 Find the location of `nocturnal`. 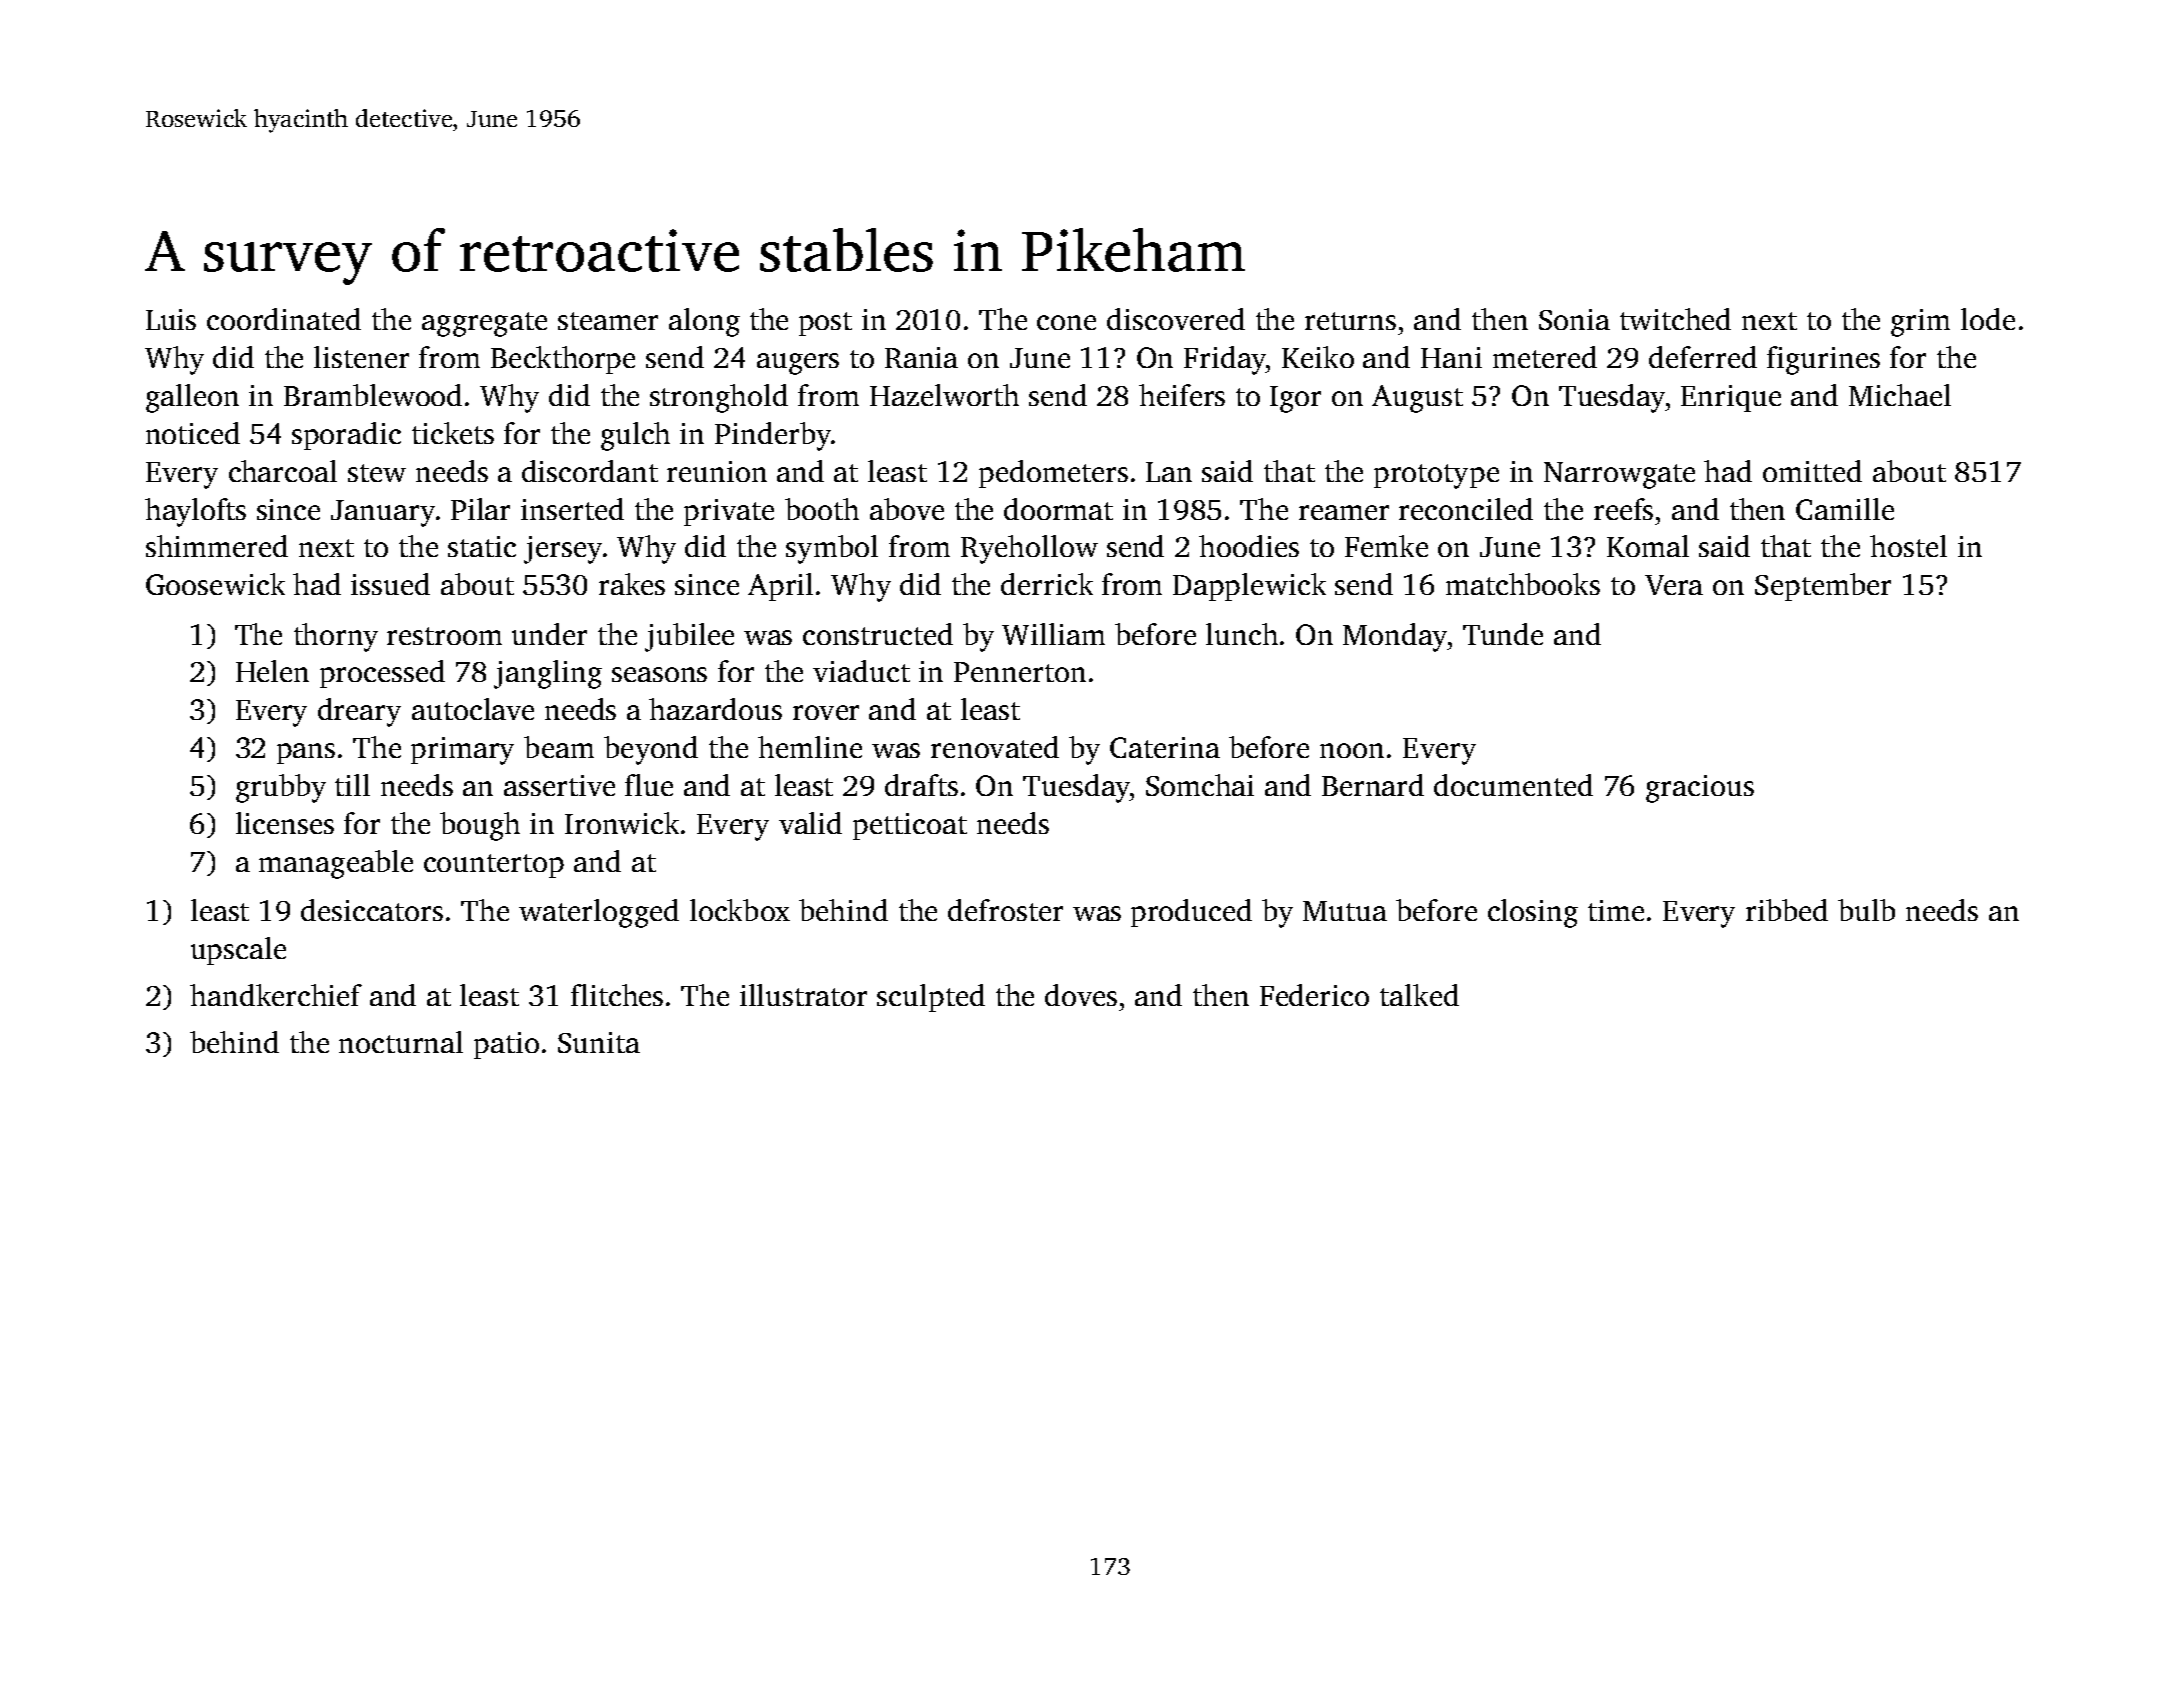

nocturnal is located at coordinates (401, 1042).
